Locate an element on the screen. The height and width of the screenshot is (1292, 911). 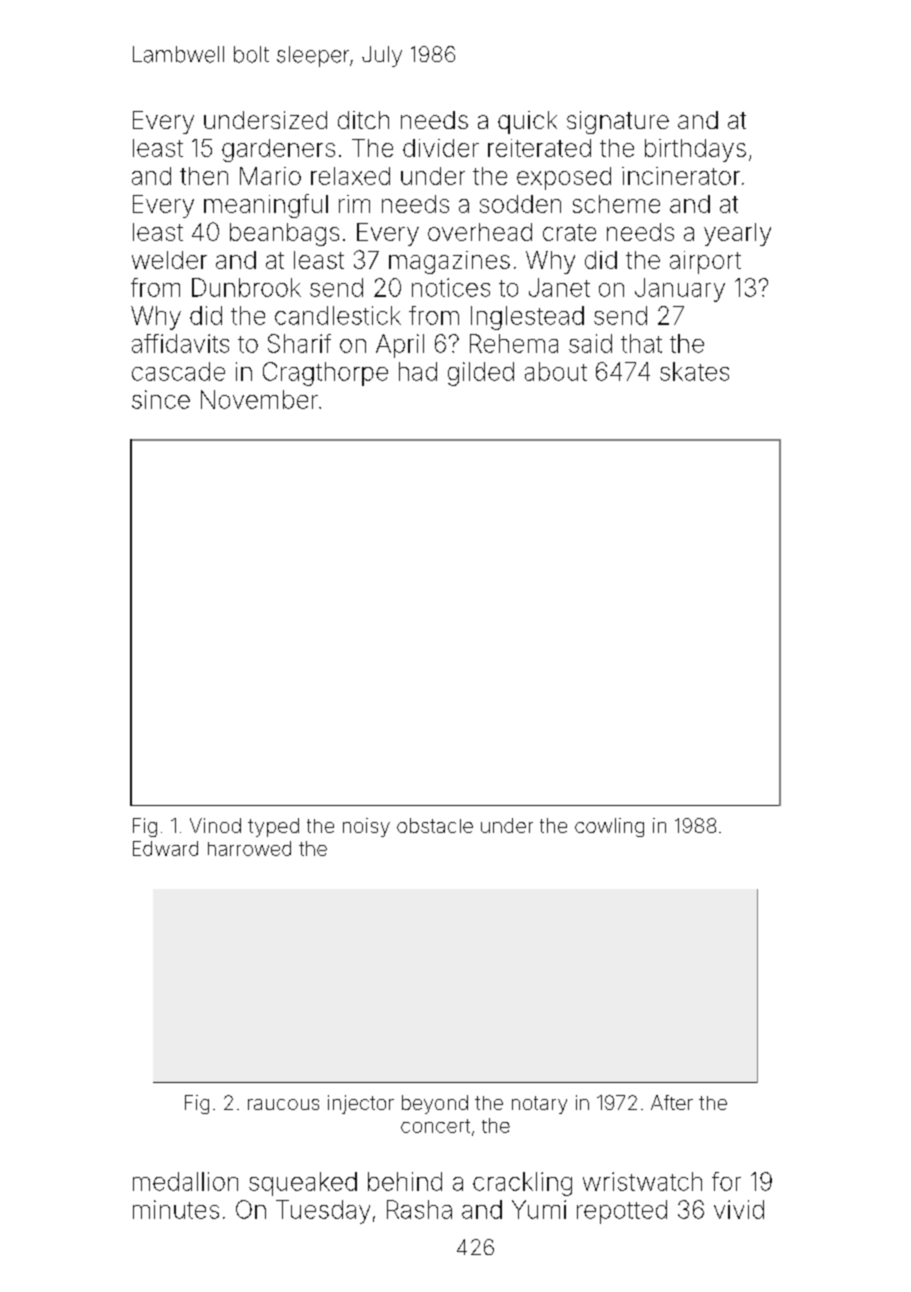
notary is located at coordinates (539, 1105).
